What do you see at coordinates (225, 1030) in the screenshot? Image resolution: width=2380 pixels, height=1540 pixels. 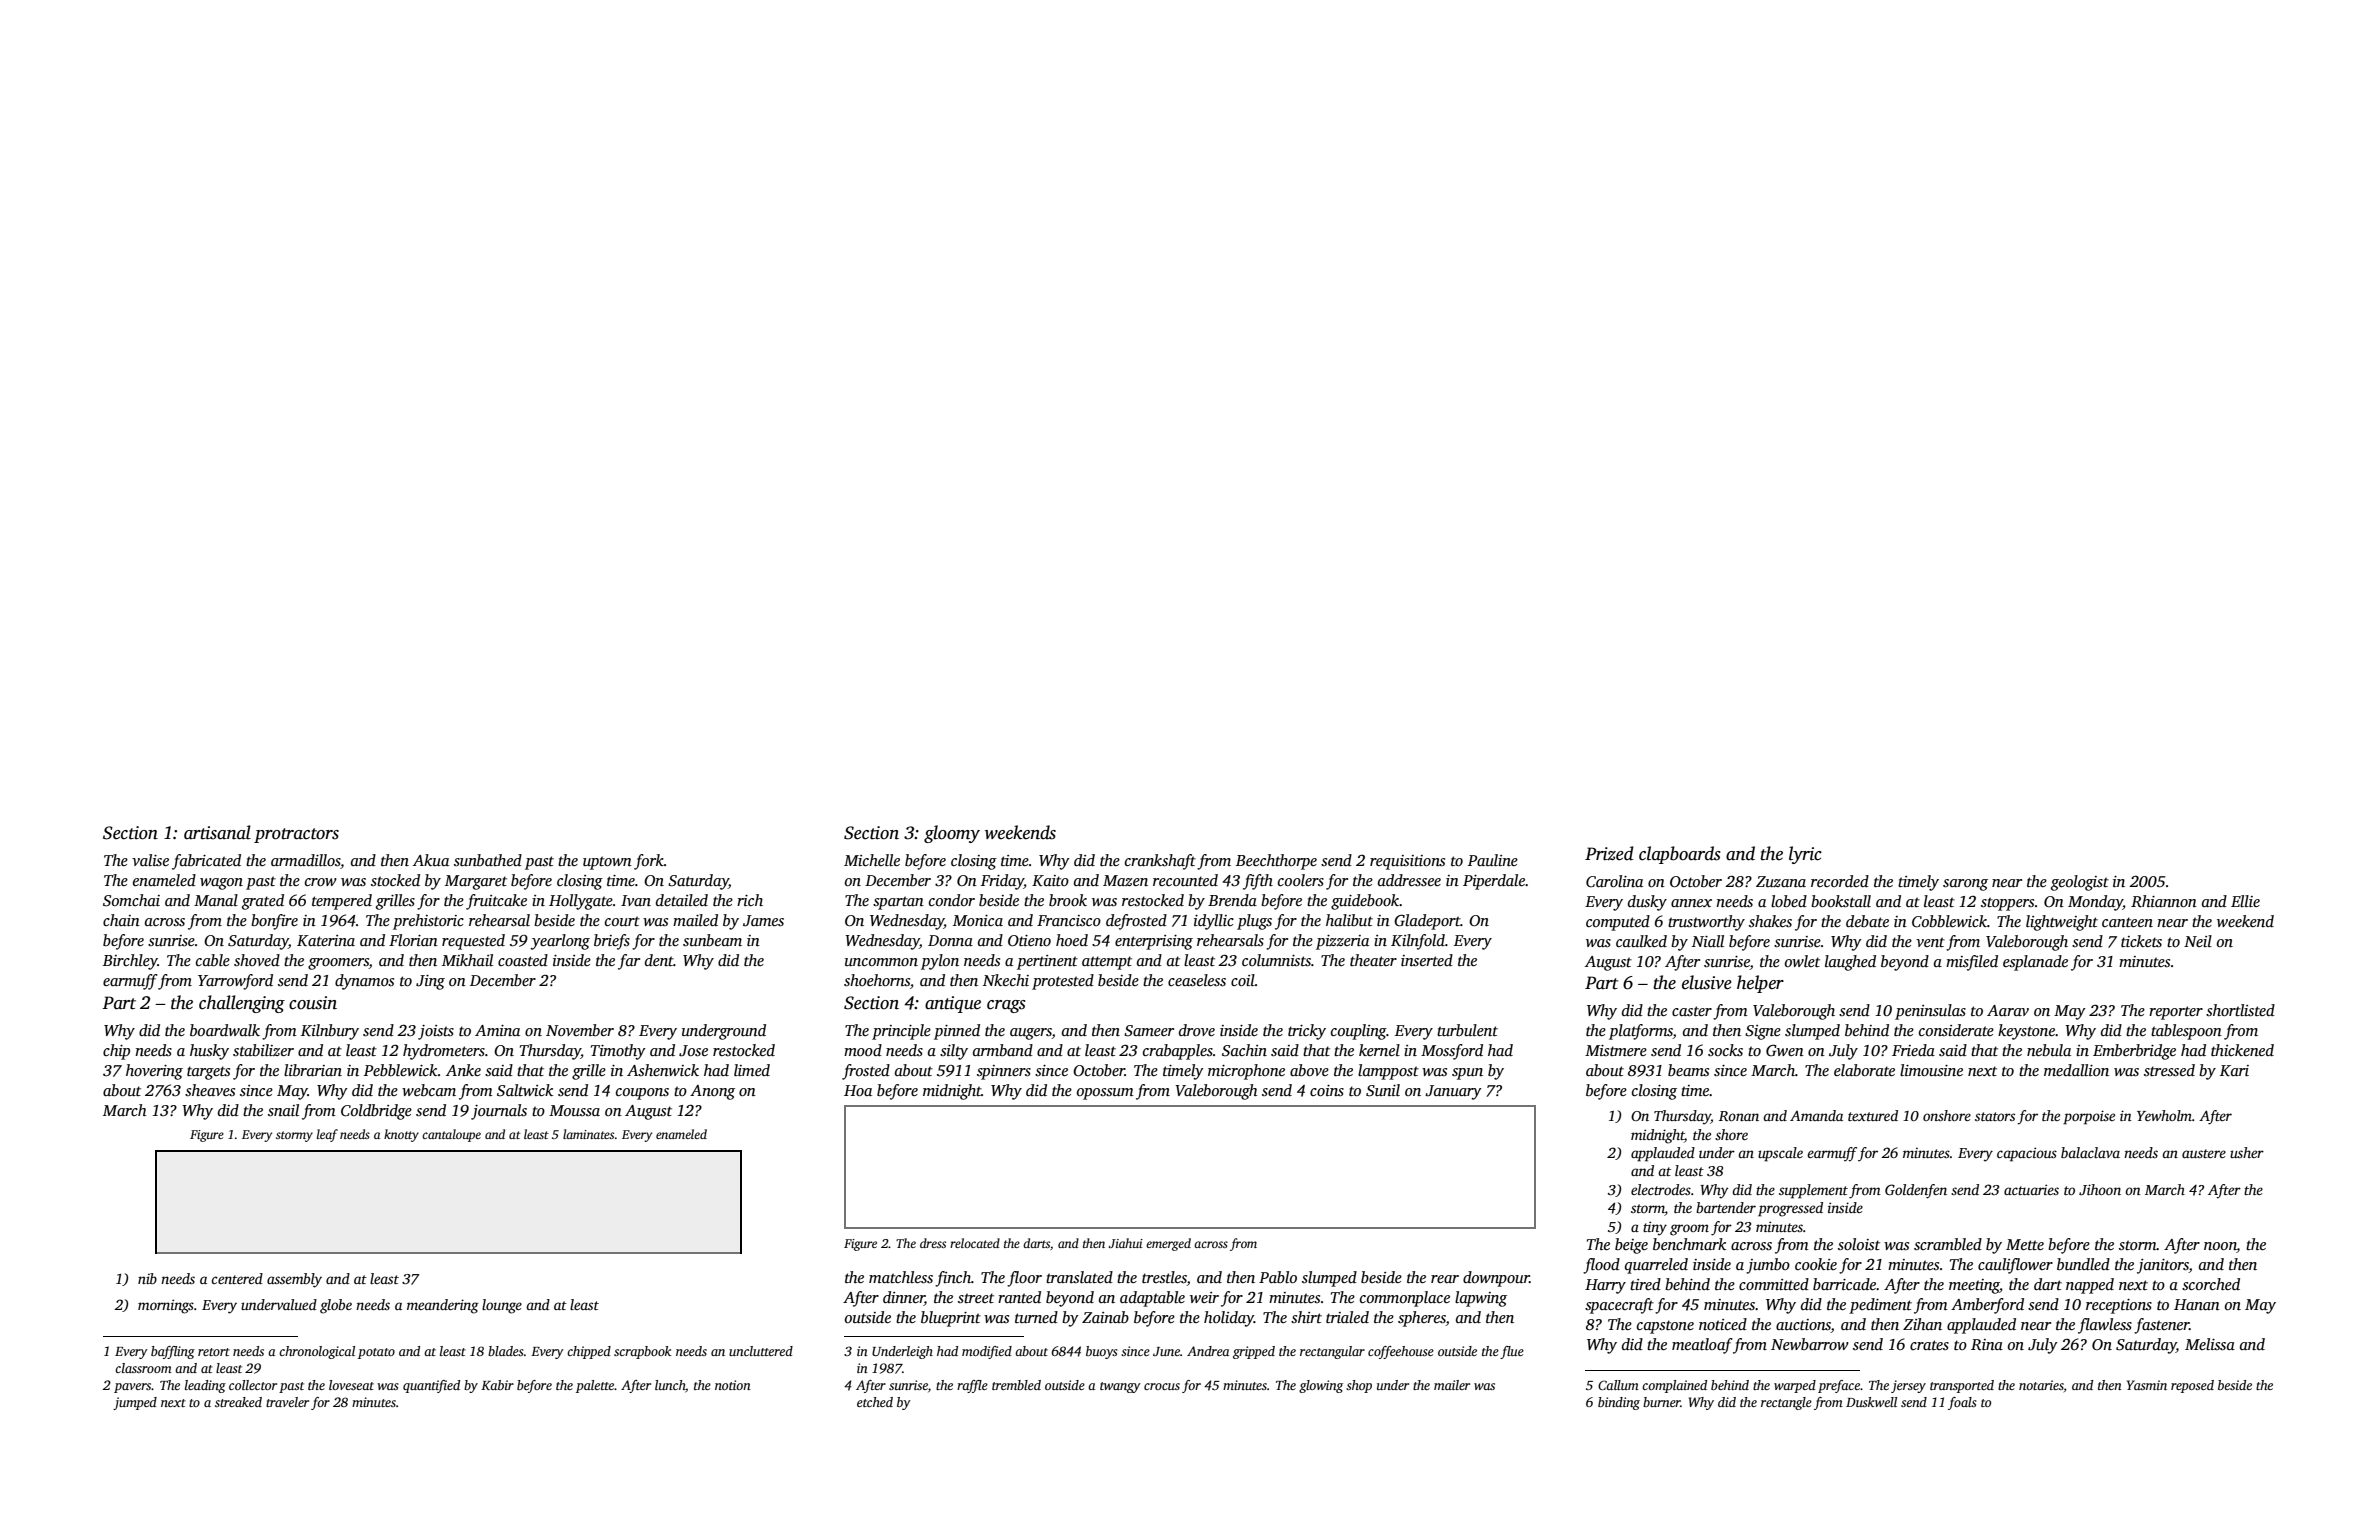 I see `boardwalk` at bounding box center [225, 1030].
